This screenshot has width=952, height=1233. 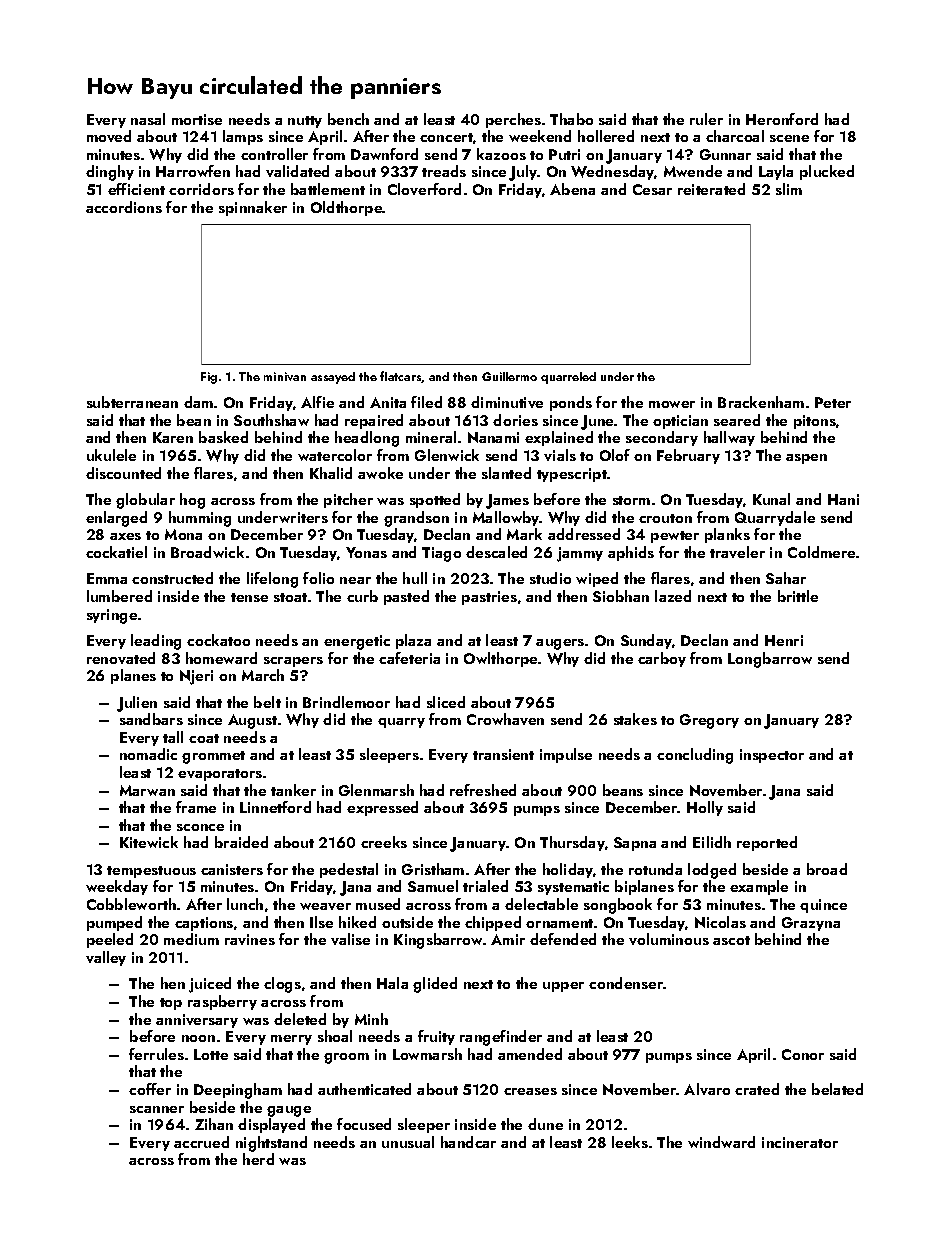 I want to click on dories, so click(x=515, y=420).
